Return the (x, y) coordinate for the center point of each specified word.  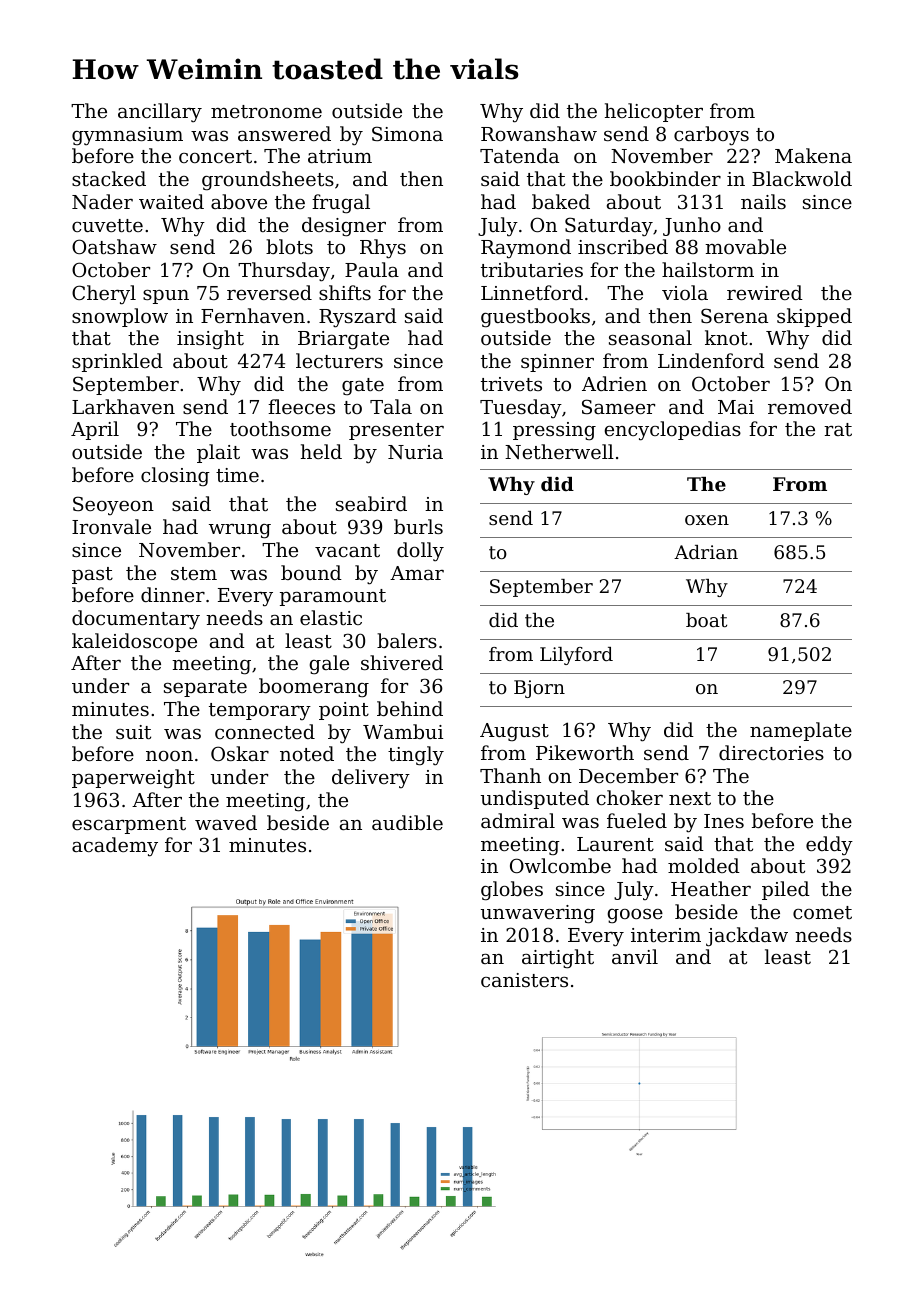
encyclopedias (673, 431)
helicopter (654, 112)
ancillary (160, 112)
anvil (635, 956)
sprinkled (117, 362)
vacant (347, 550)
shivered (402, 662)
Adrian (706, 552)
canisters (524, 980)
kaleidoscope (134, 642)
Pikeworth (585, 752)
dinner (173, 594)
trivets (511, 384)
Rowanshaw (539, 133)
